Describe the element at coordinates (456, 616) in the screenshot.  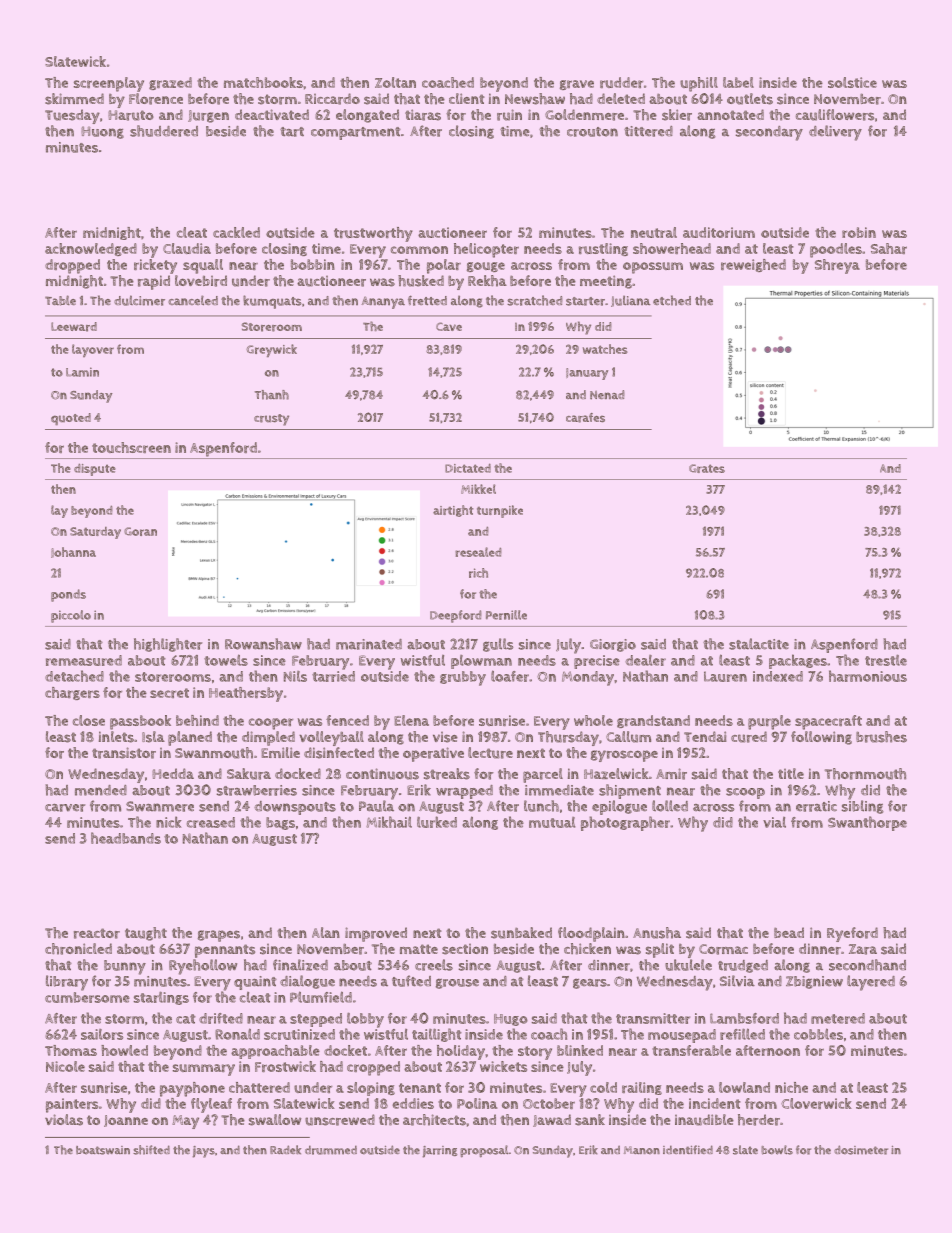
I see `Deepford` at that location.
